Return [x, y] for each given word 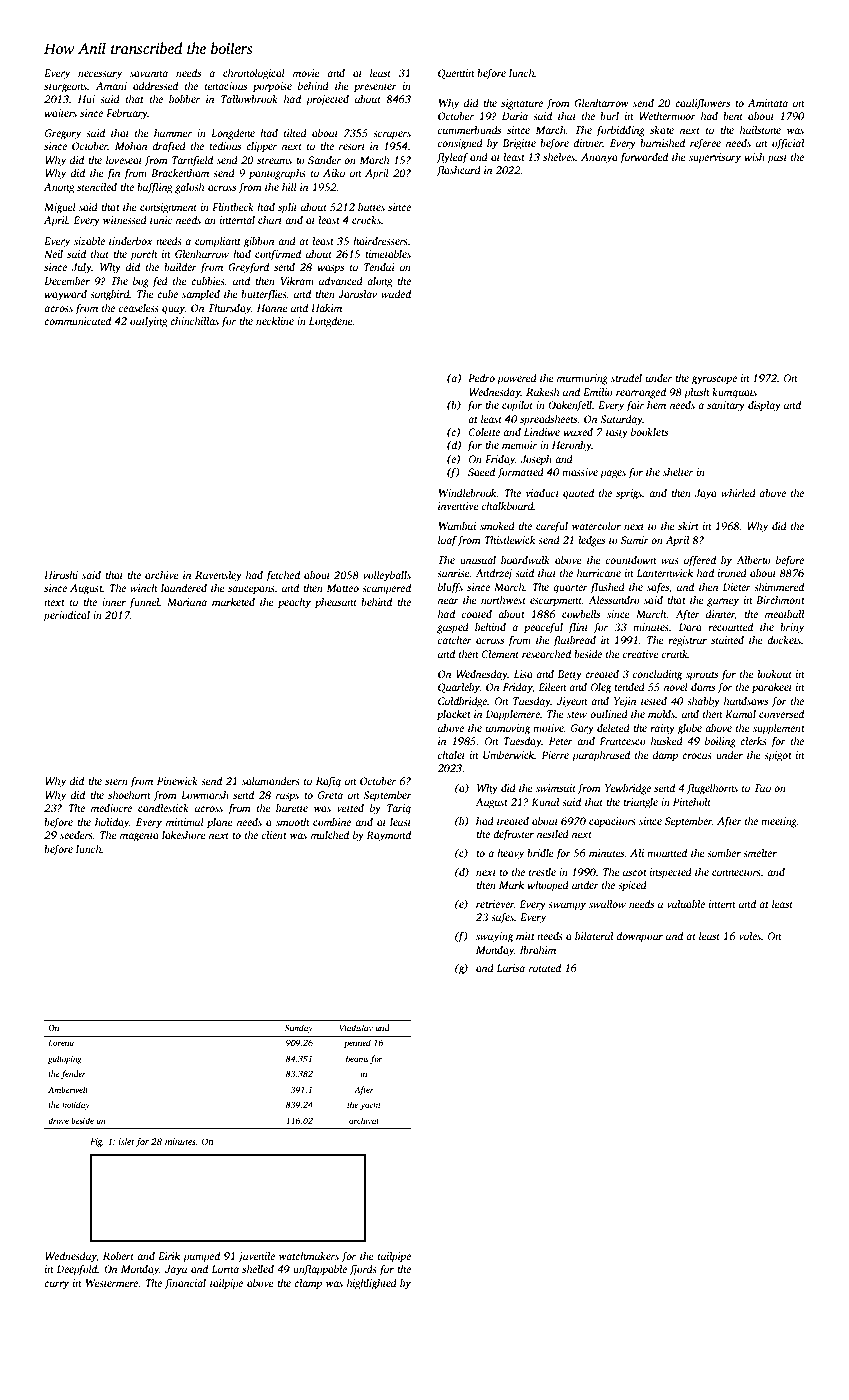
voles [750, 936]
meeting [779, 822]
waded [396, 294]
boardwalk [525, 560]
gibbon [259, 242]
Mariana [187, 602]
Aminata [768, 103]
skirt [688, 526]
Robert [118, 1256]
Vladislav [356, 1027]
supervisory [715, 158]
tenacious [226, 86]
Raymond [388, 836]
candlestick [163, 808]
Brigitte [519, 144]
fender [73, 1074]
